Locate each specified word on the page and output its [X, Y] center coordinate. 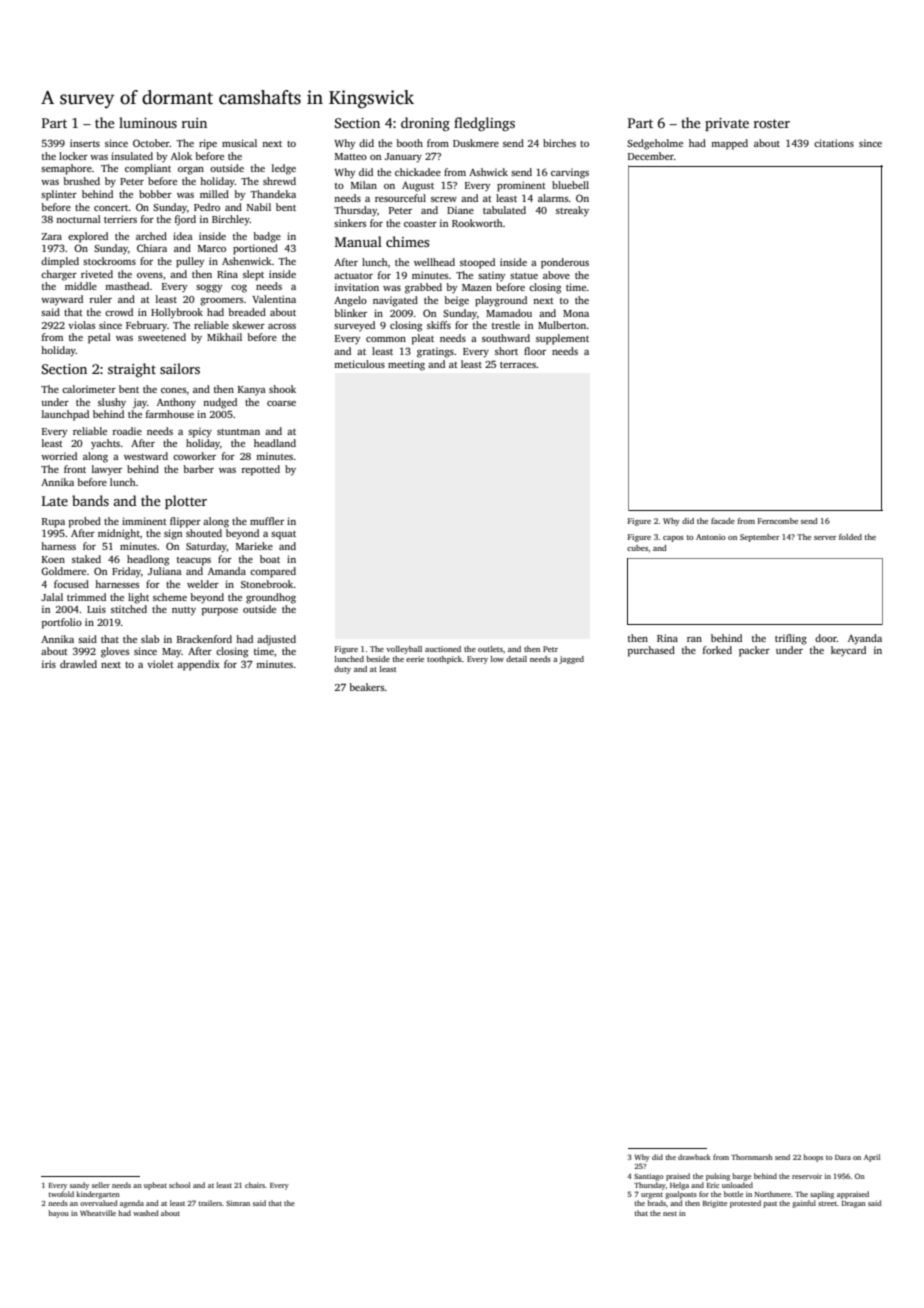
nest [670, 1213]
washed [146, 1213]
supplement [562, 339]
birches [559, 143]
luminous [148, 122]
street [827, 1203]
